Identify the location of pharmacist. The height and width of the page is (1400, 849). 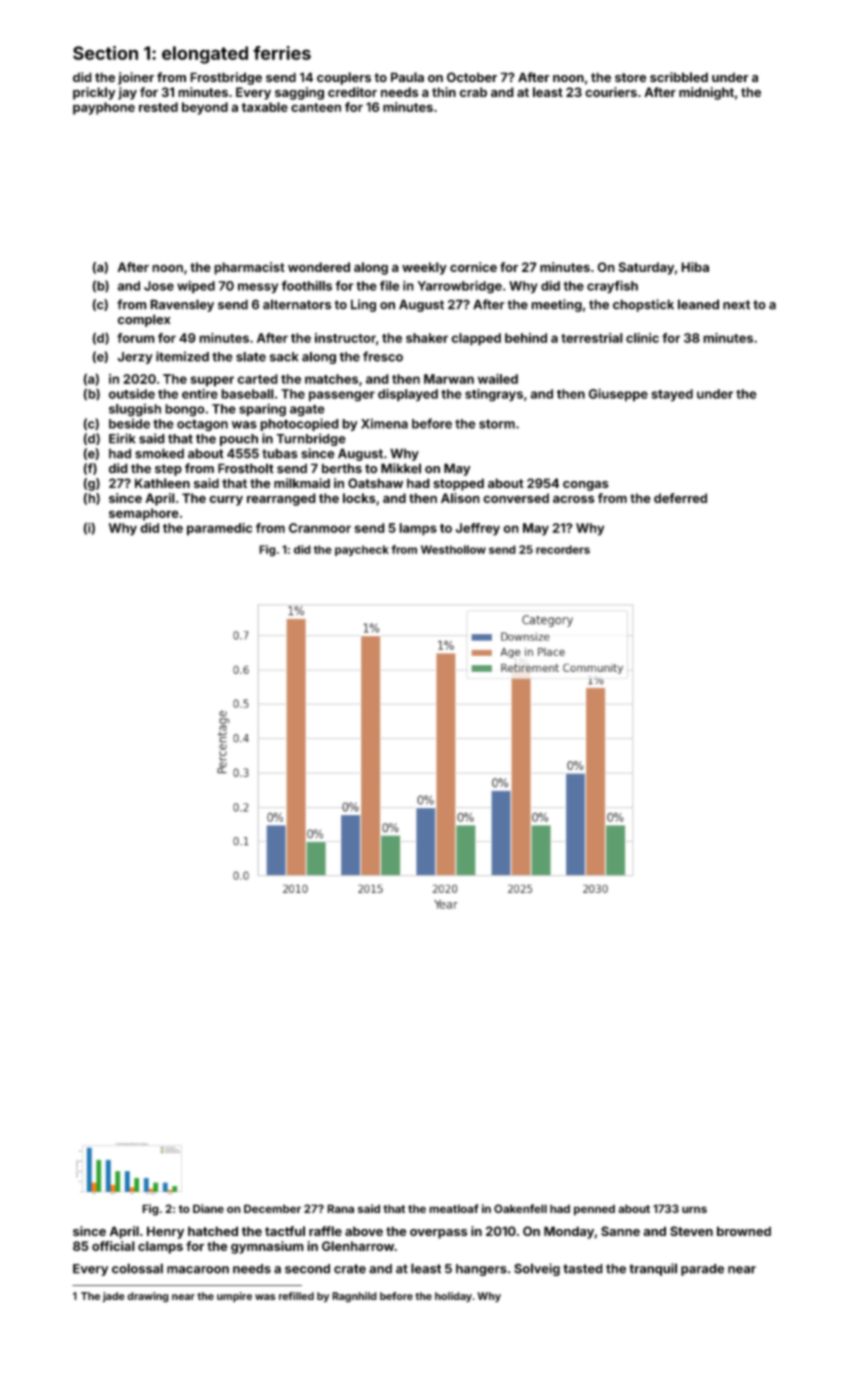
(249, 268).
